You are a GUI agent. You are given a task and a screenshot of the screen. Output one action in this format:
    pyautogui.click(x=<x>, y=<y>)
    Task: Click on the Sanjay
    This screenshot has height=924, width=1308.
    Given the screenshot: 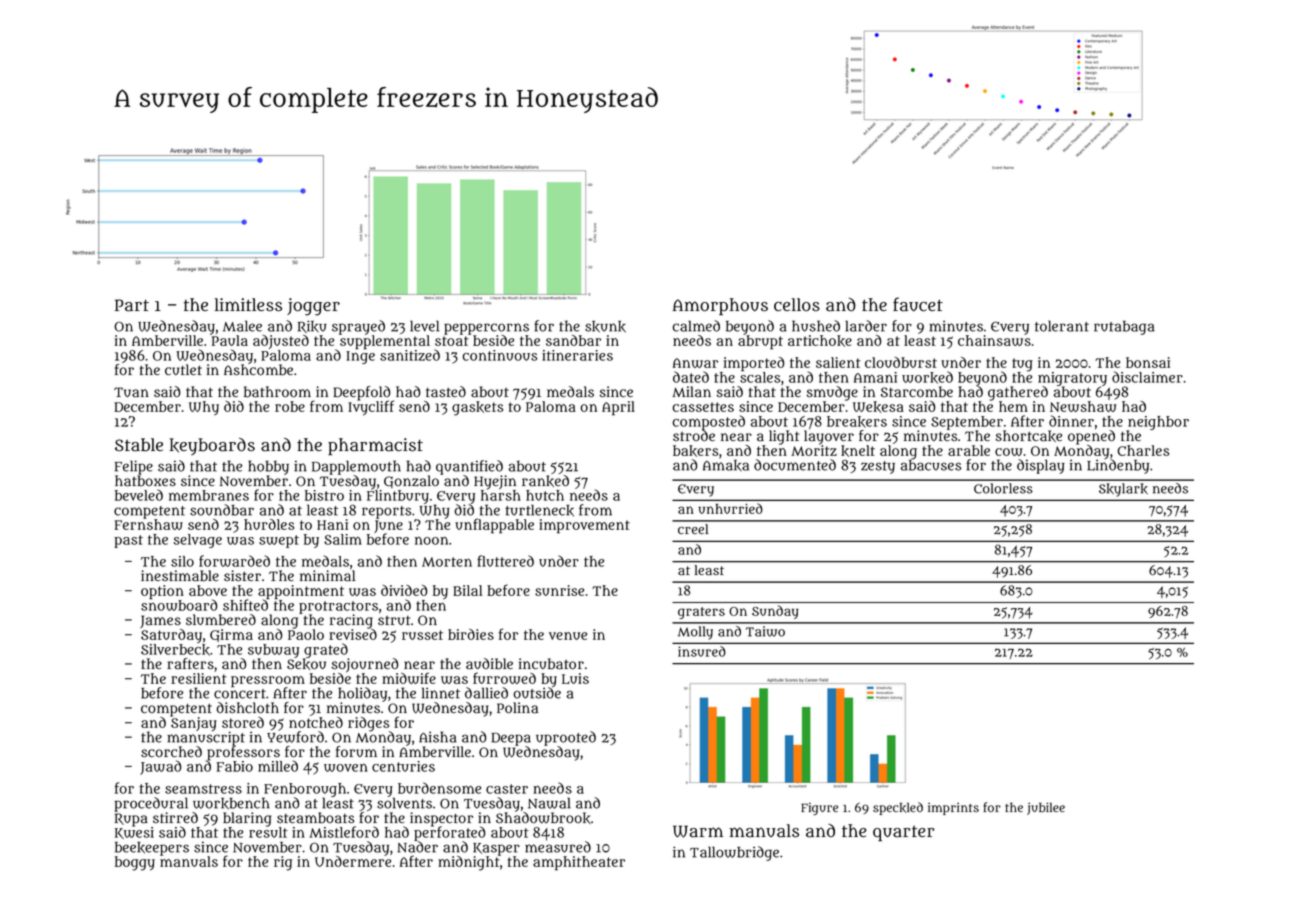 What is the action you would take?
    pyautogui.click(x=194, y=724)
